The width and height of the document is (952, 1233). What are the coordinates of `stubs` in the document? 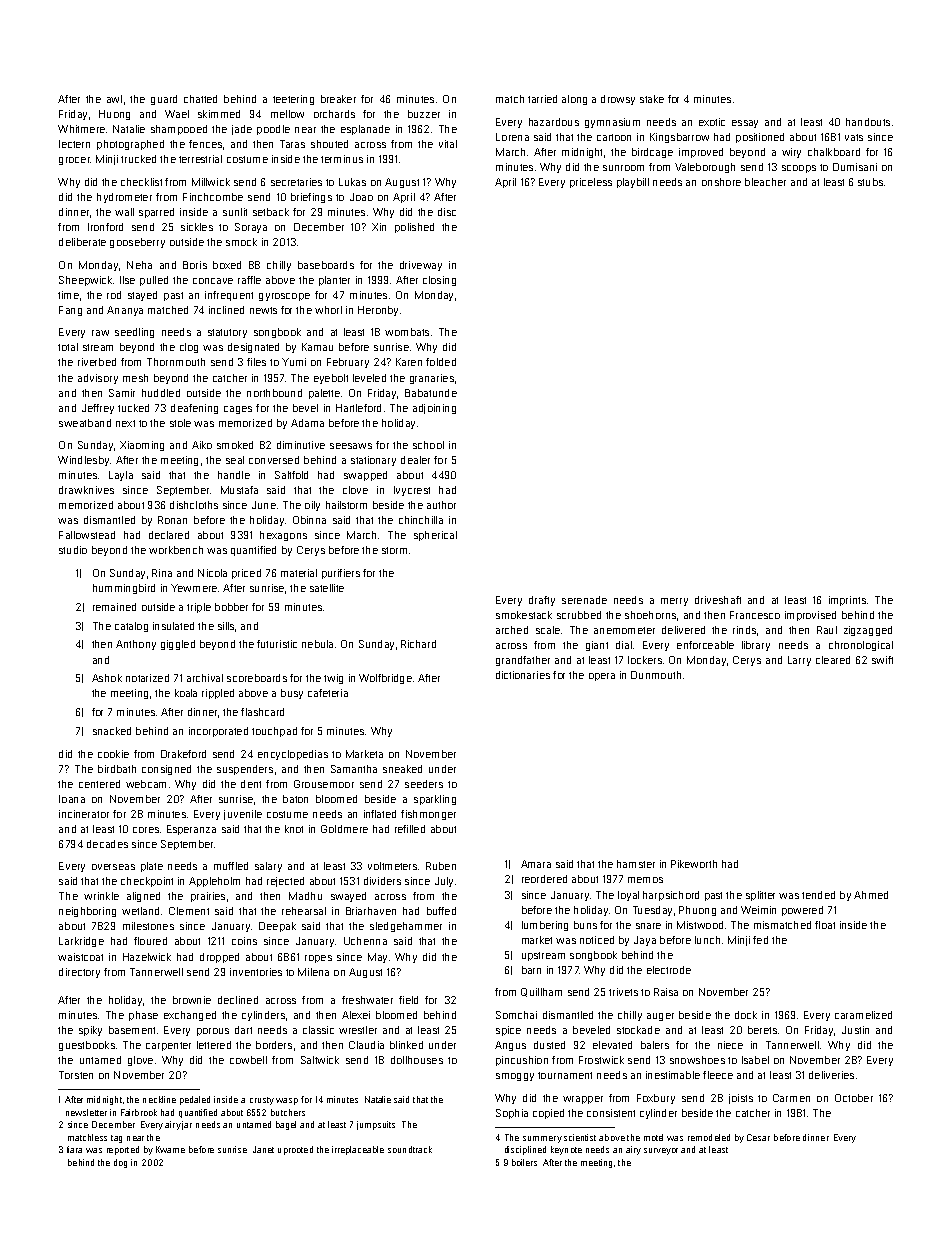 It's located at (870, 182).
